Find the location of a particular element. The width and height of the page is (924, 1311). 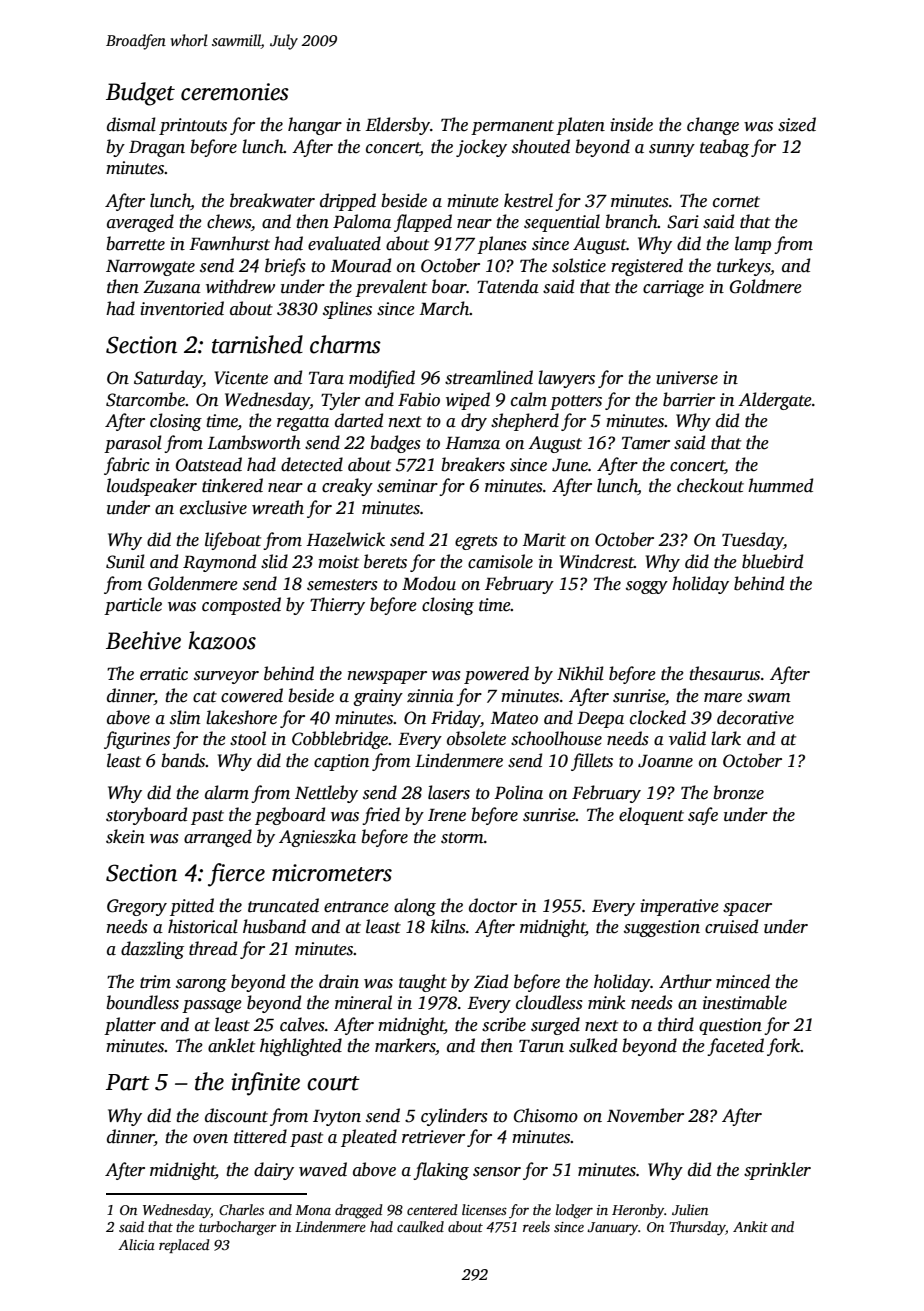

ceremonies is located at coordinates (235, 92).
